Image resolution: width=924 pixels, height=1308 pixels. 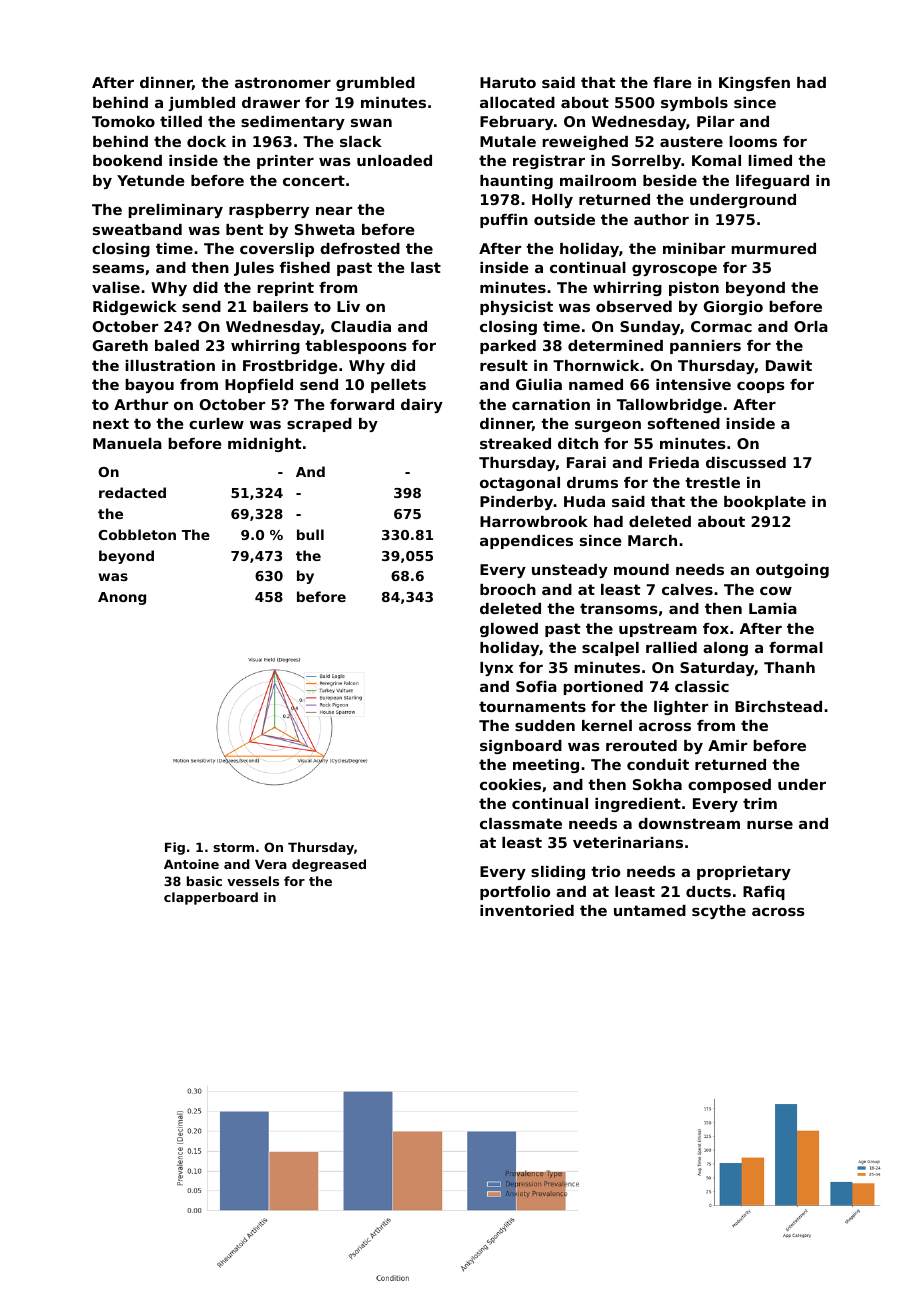 I want to click on jumbled, so click(x=202, y=104).
